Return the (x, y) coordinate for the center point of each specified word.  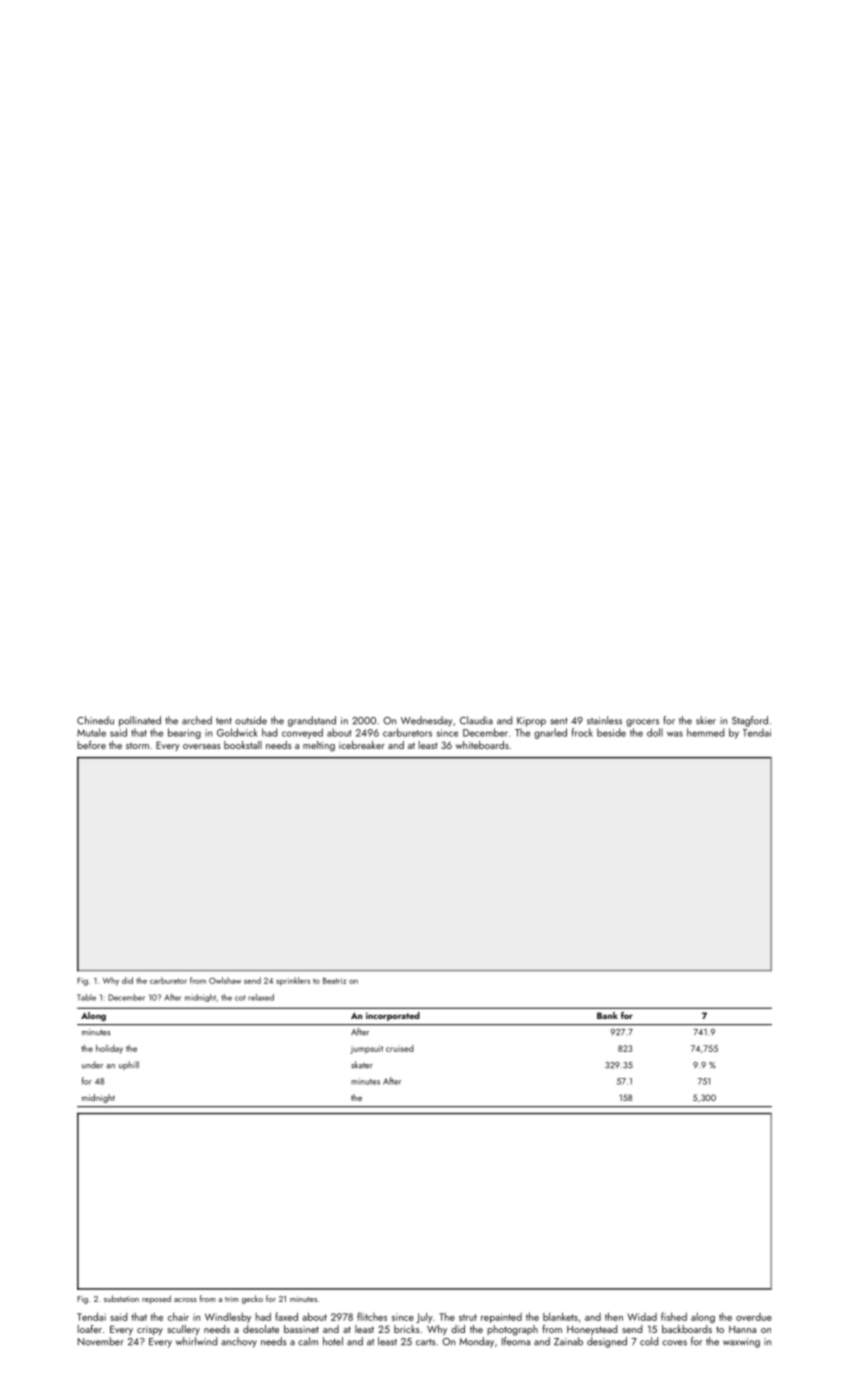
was (675, 734)
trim (232, 1299)
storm (137, 746)
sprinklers (293, 981)
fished (674, 1316)
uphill (129, 1065)
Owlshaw (225, 980)
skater (362, 1065)
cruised (400, 1048)
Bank (607, 1015)
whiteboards (482, 745)
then (614, 1316)
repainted (501, 1318)
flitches (372, 1316)
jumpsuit (366, 1049)
